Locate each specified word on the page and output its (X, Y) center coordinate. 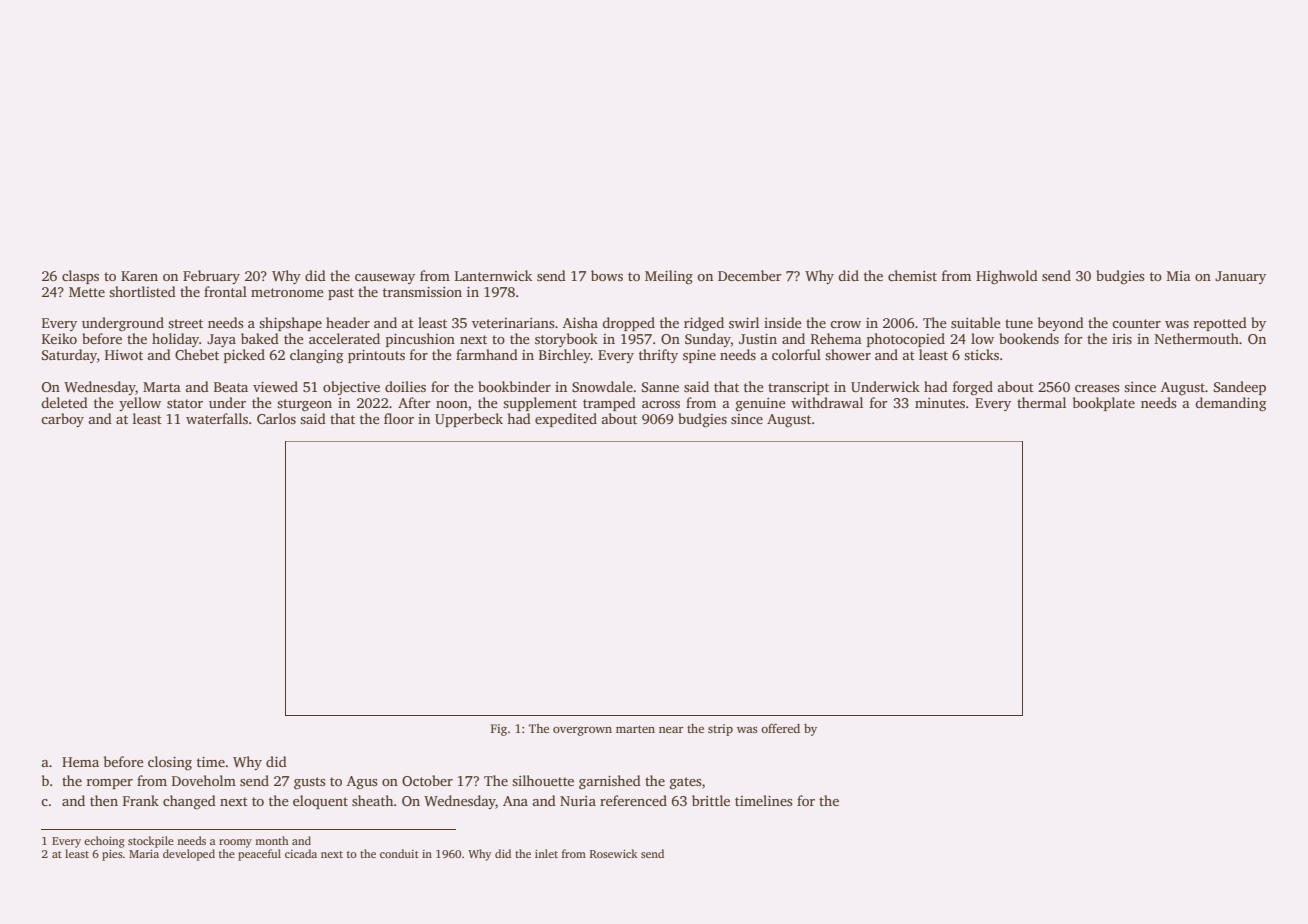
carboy (62, 420)
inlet (546, 853)
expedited (566, 420)
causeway (385, 279)
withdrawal (827, 402)
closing (170, 763)
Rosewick (614, 853)
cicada (301, 853)
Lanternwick (493, 275)
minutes (940, 403)
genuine (761, 405)
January (1240, 277)
